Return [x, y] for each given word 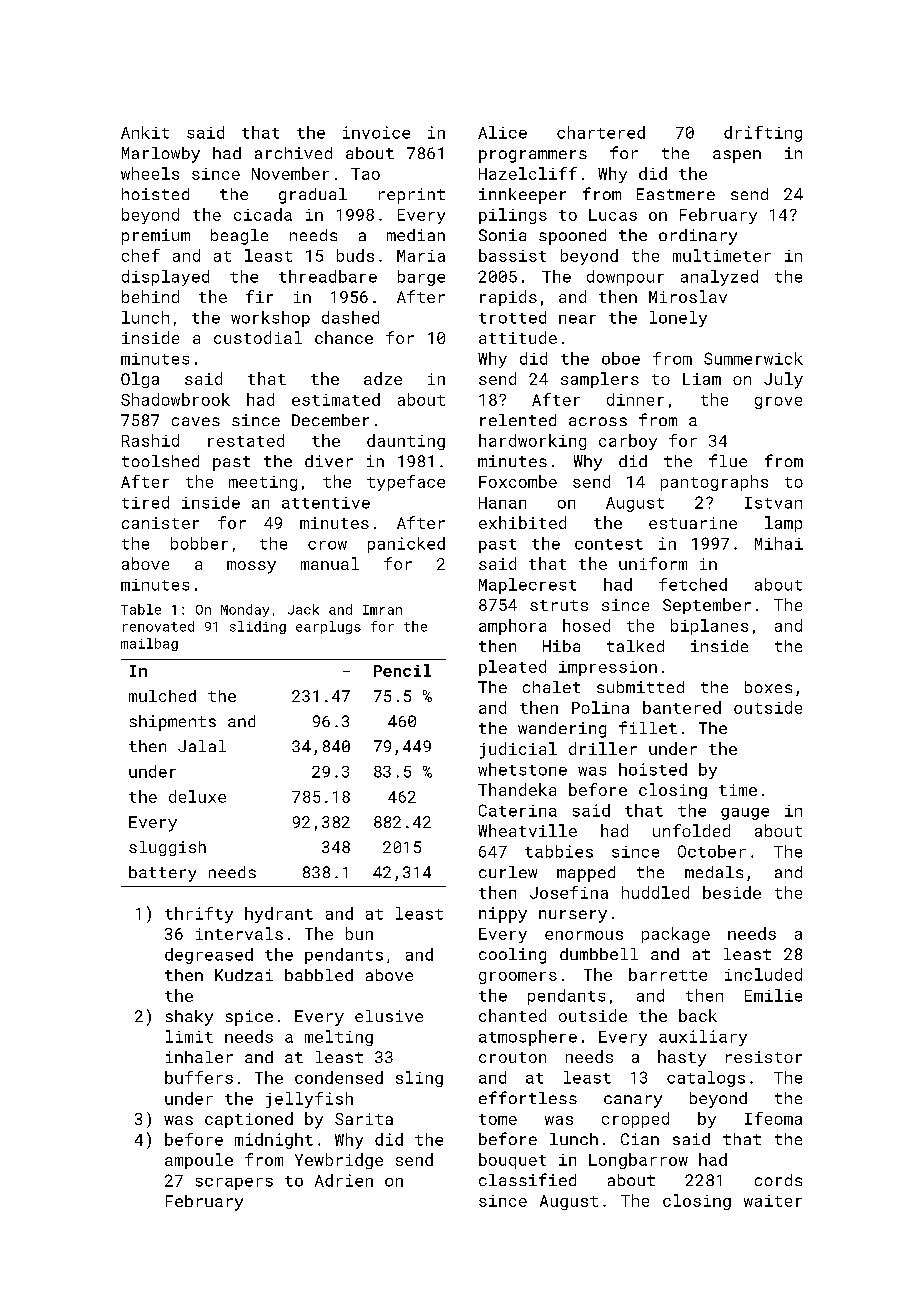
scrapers [234, 1184]
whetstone [522, 769]
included [763, 974]
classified [527, 1179]
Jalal [202, 746]
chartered [601, 132]
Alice [502, 132]
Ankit [145, 132]
